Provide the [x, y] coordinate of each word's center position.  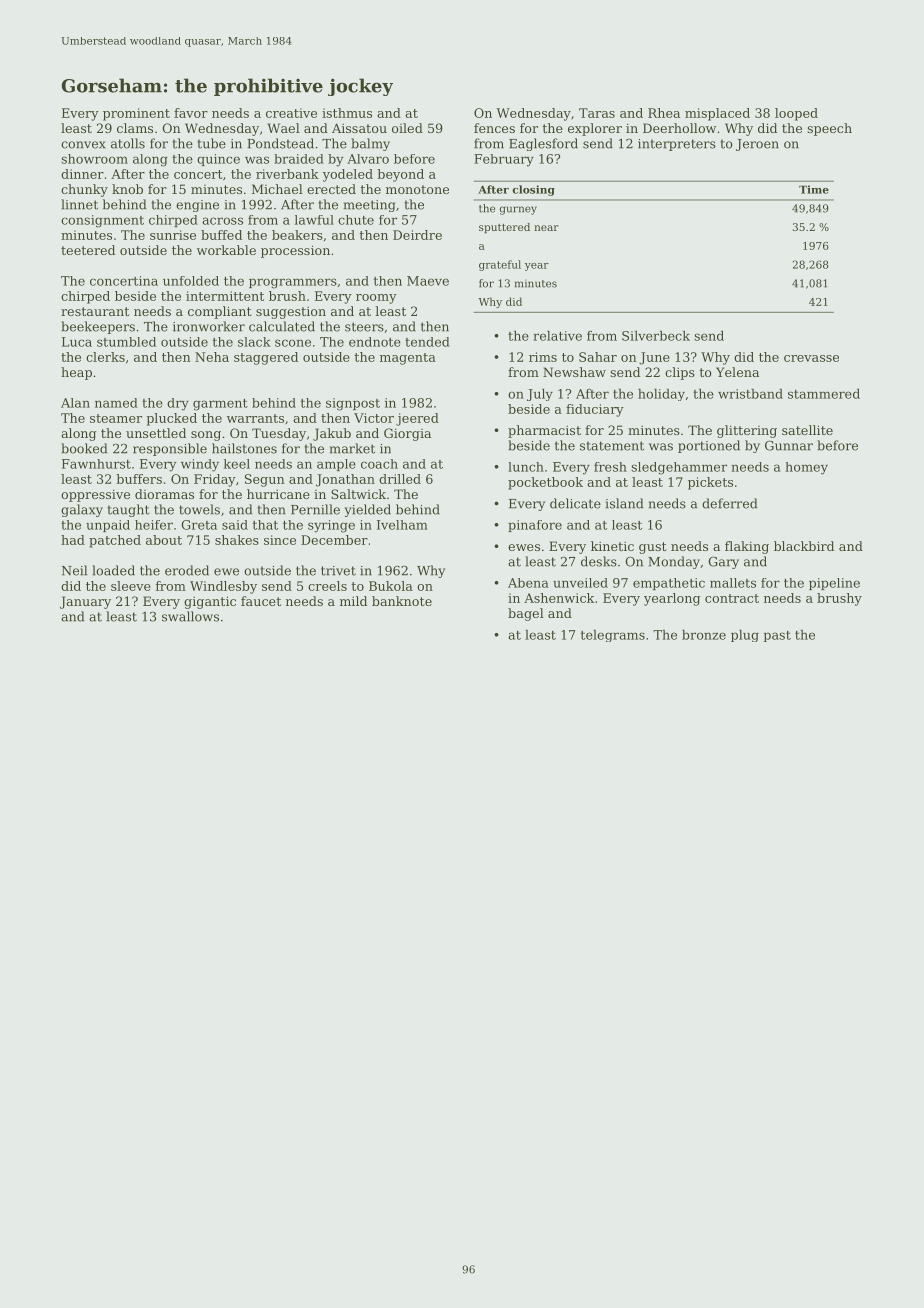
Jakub [332, 434]
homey [807, 468]
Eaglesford [543, 144]
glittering [747, 431]
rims [543, 357]
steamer [116, 418]
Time [814, 189]
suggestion [291, 313]
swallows [190, 616]
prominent [136, 114]
